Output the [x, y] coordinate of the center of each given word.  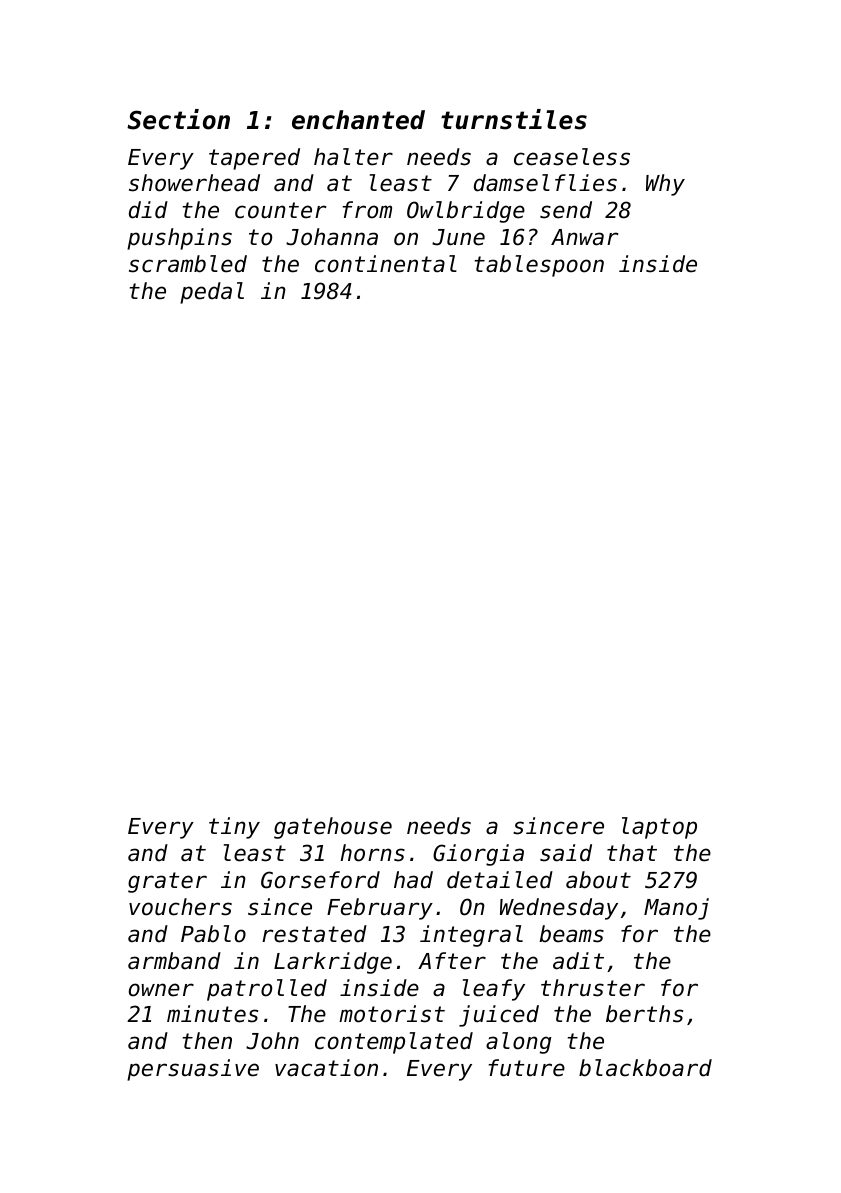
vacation [326, 1068]
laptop [659, 828]
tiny [234, 828]
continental [386, 264]
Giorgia [478, 855]
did [148, 210]
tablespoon [539, 266]
